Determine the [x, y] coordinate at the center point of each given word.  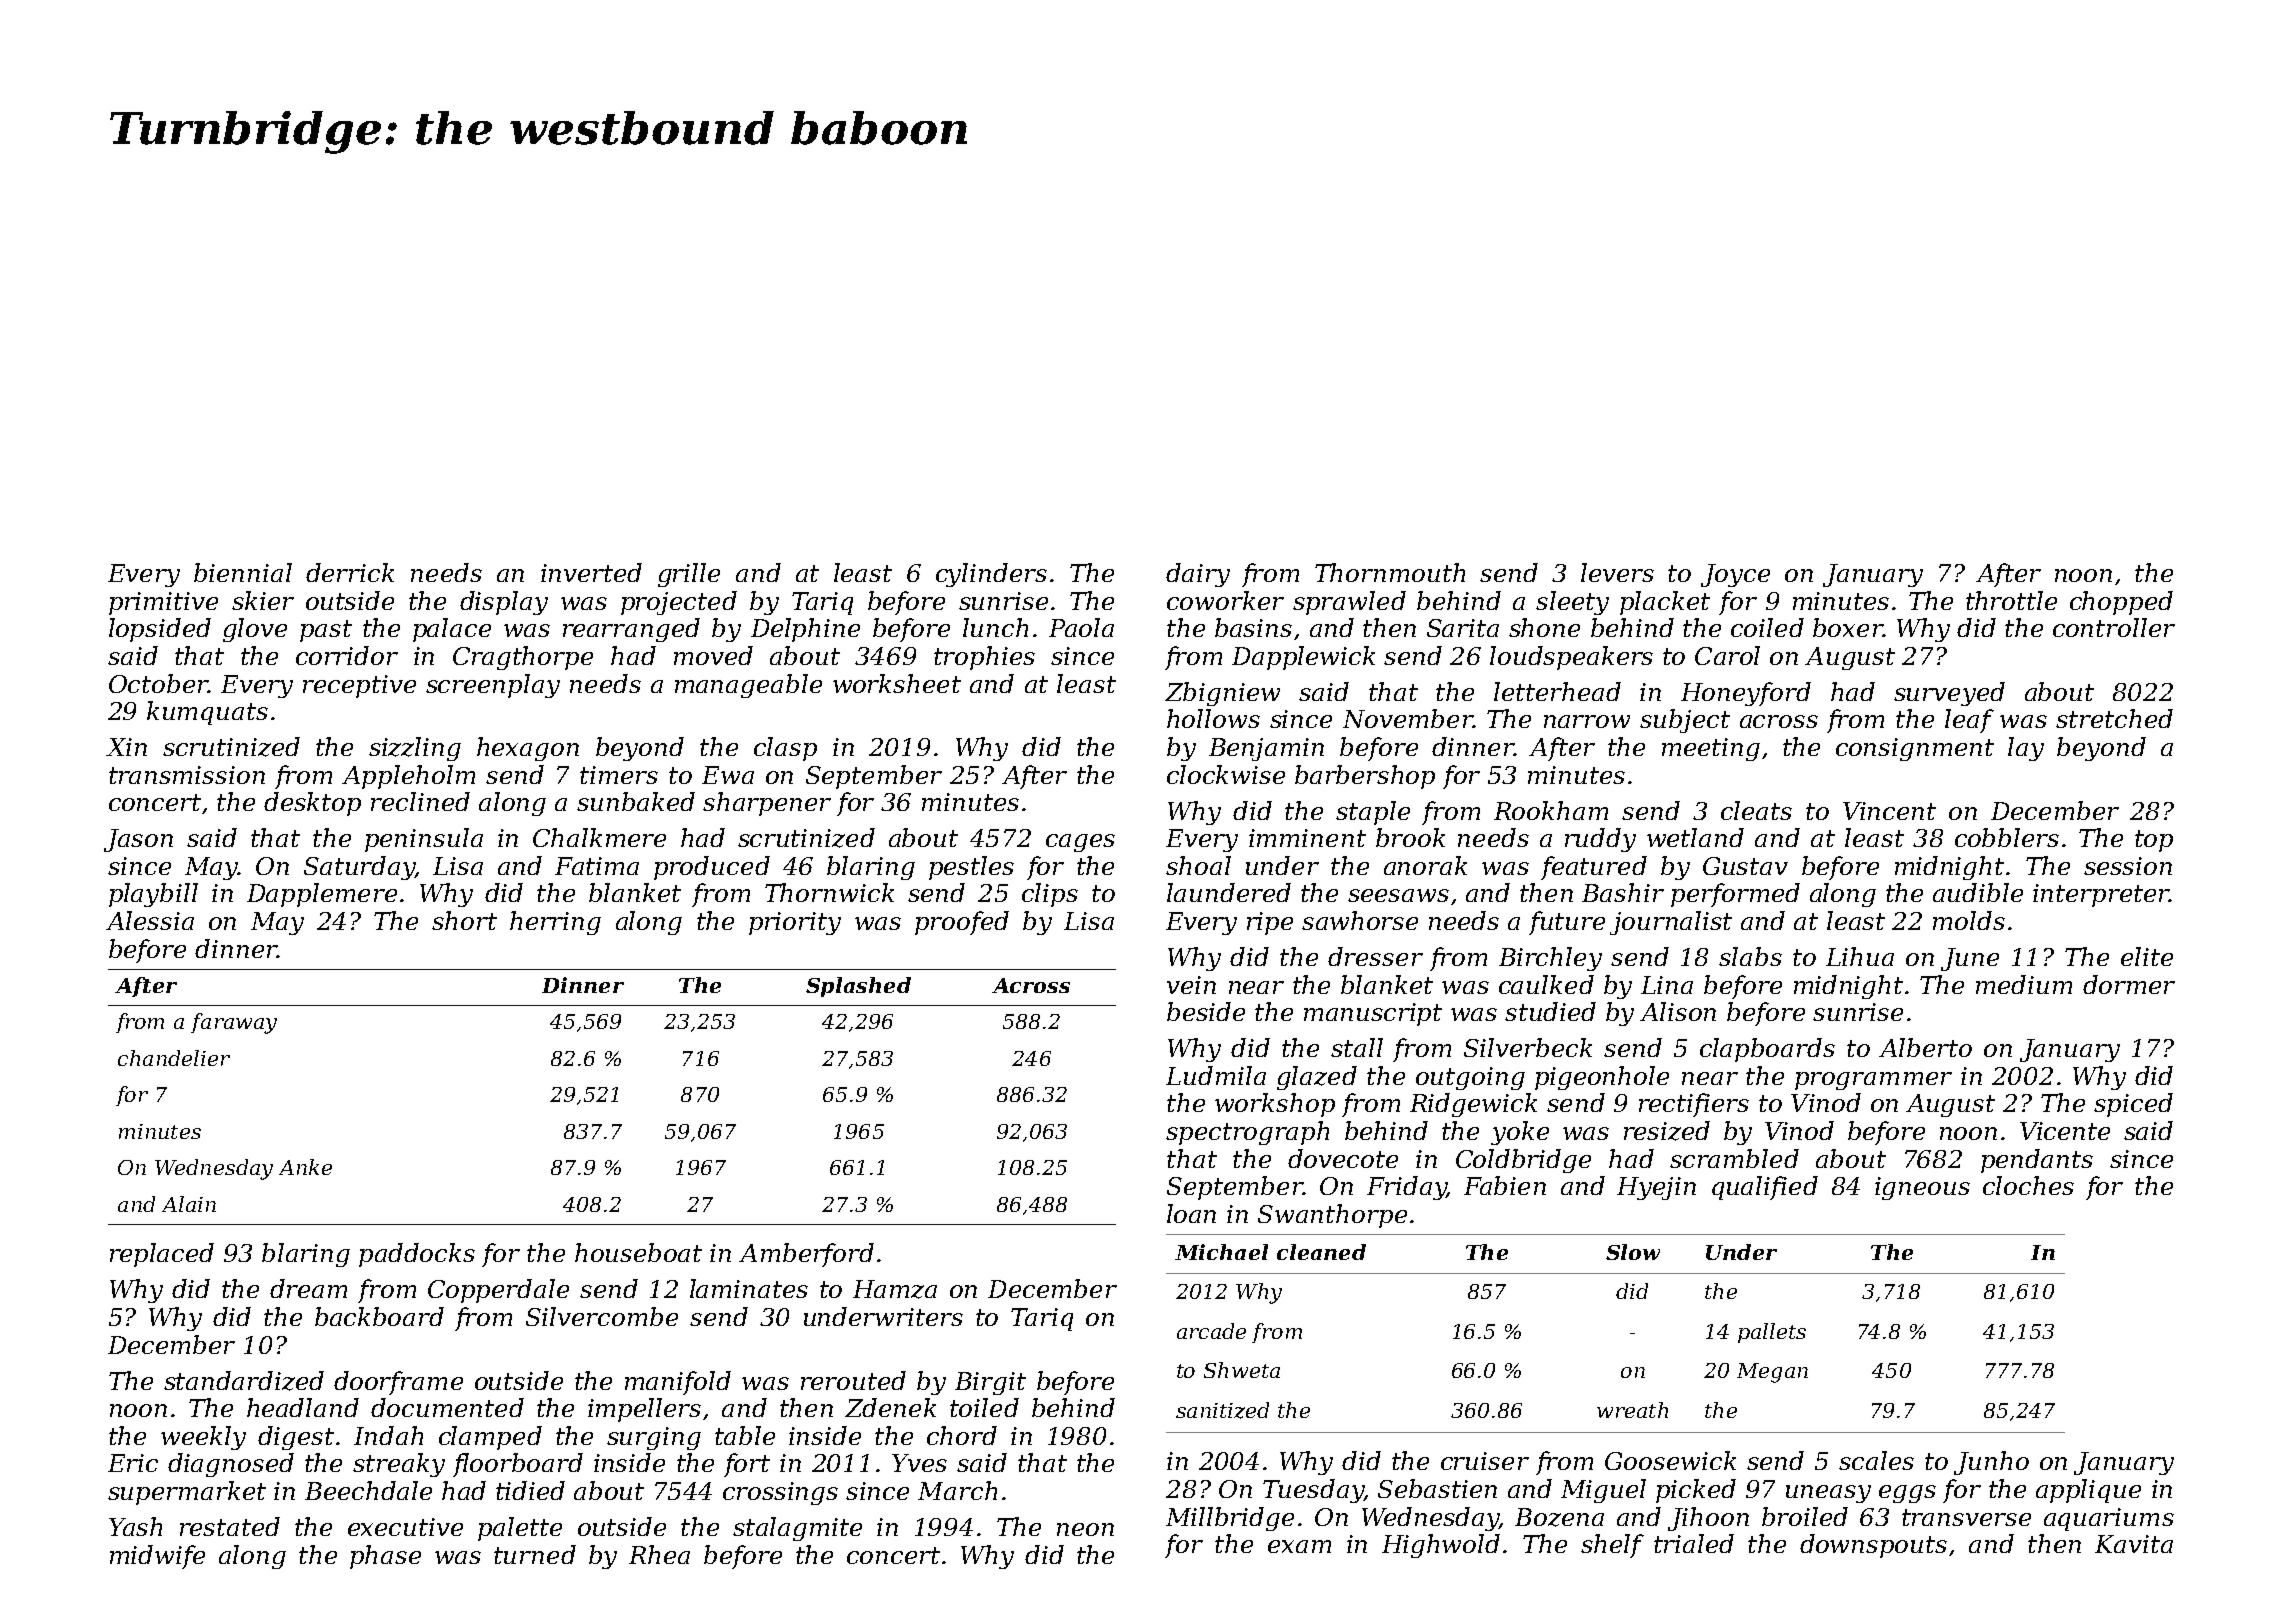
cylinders [991, 575]
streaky [399, 1465]
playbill [153, 895]
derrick [350, 572]
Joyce [1735, 575]
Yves [919, 1463]
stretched [2114, 718]
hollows [1213, 718]
